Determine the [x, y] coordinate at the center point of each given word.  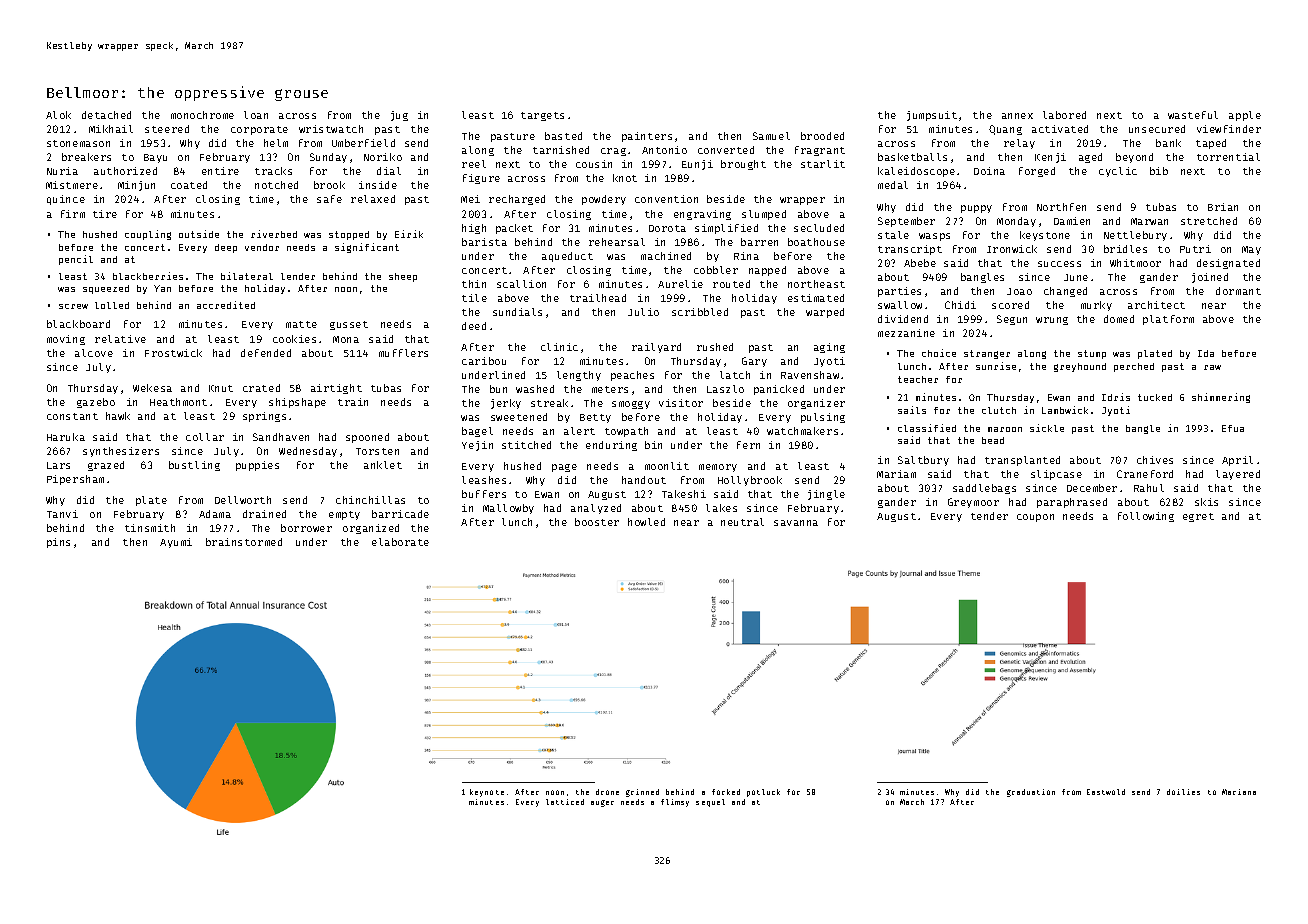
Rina [746, 256]
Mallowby [508, 509]
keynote [487, 793]
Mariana [1239, 792]
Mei [470, 199]
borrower [306, 528]
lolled [112, 305]
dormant [1238, 291]
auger [602, 803]
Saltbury [923, 461]
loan [256, 115]
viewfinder [1229, 129]
